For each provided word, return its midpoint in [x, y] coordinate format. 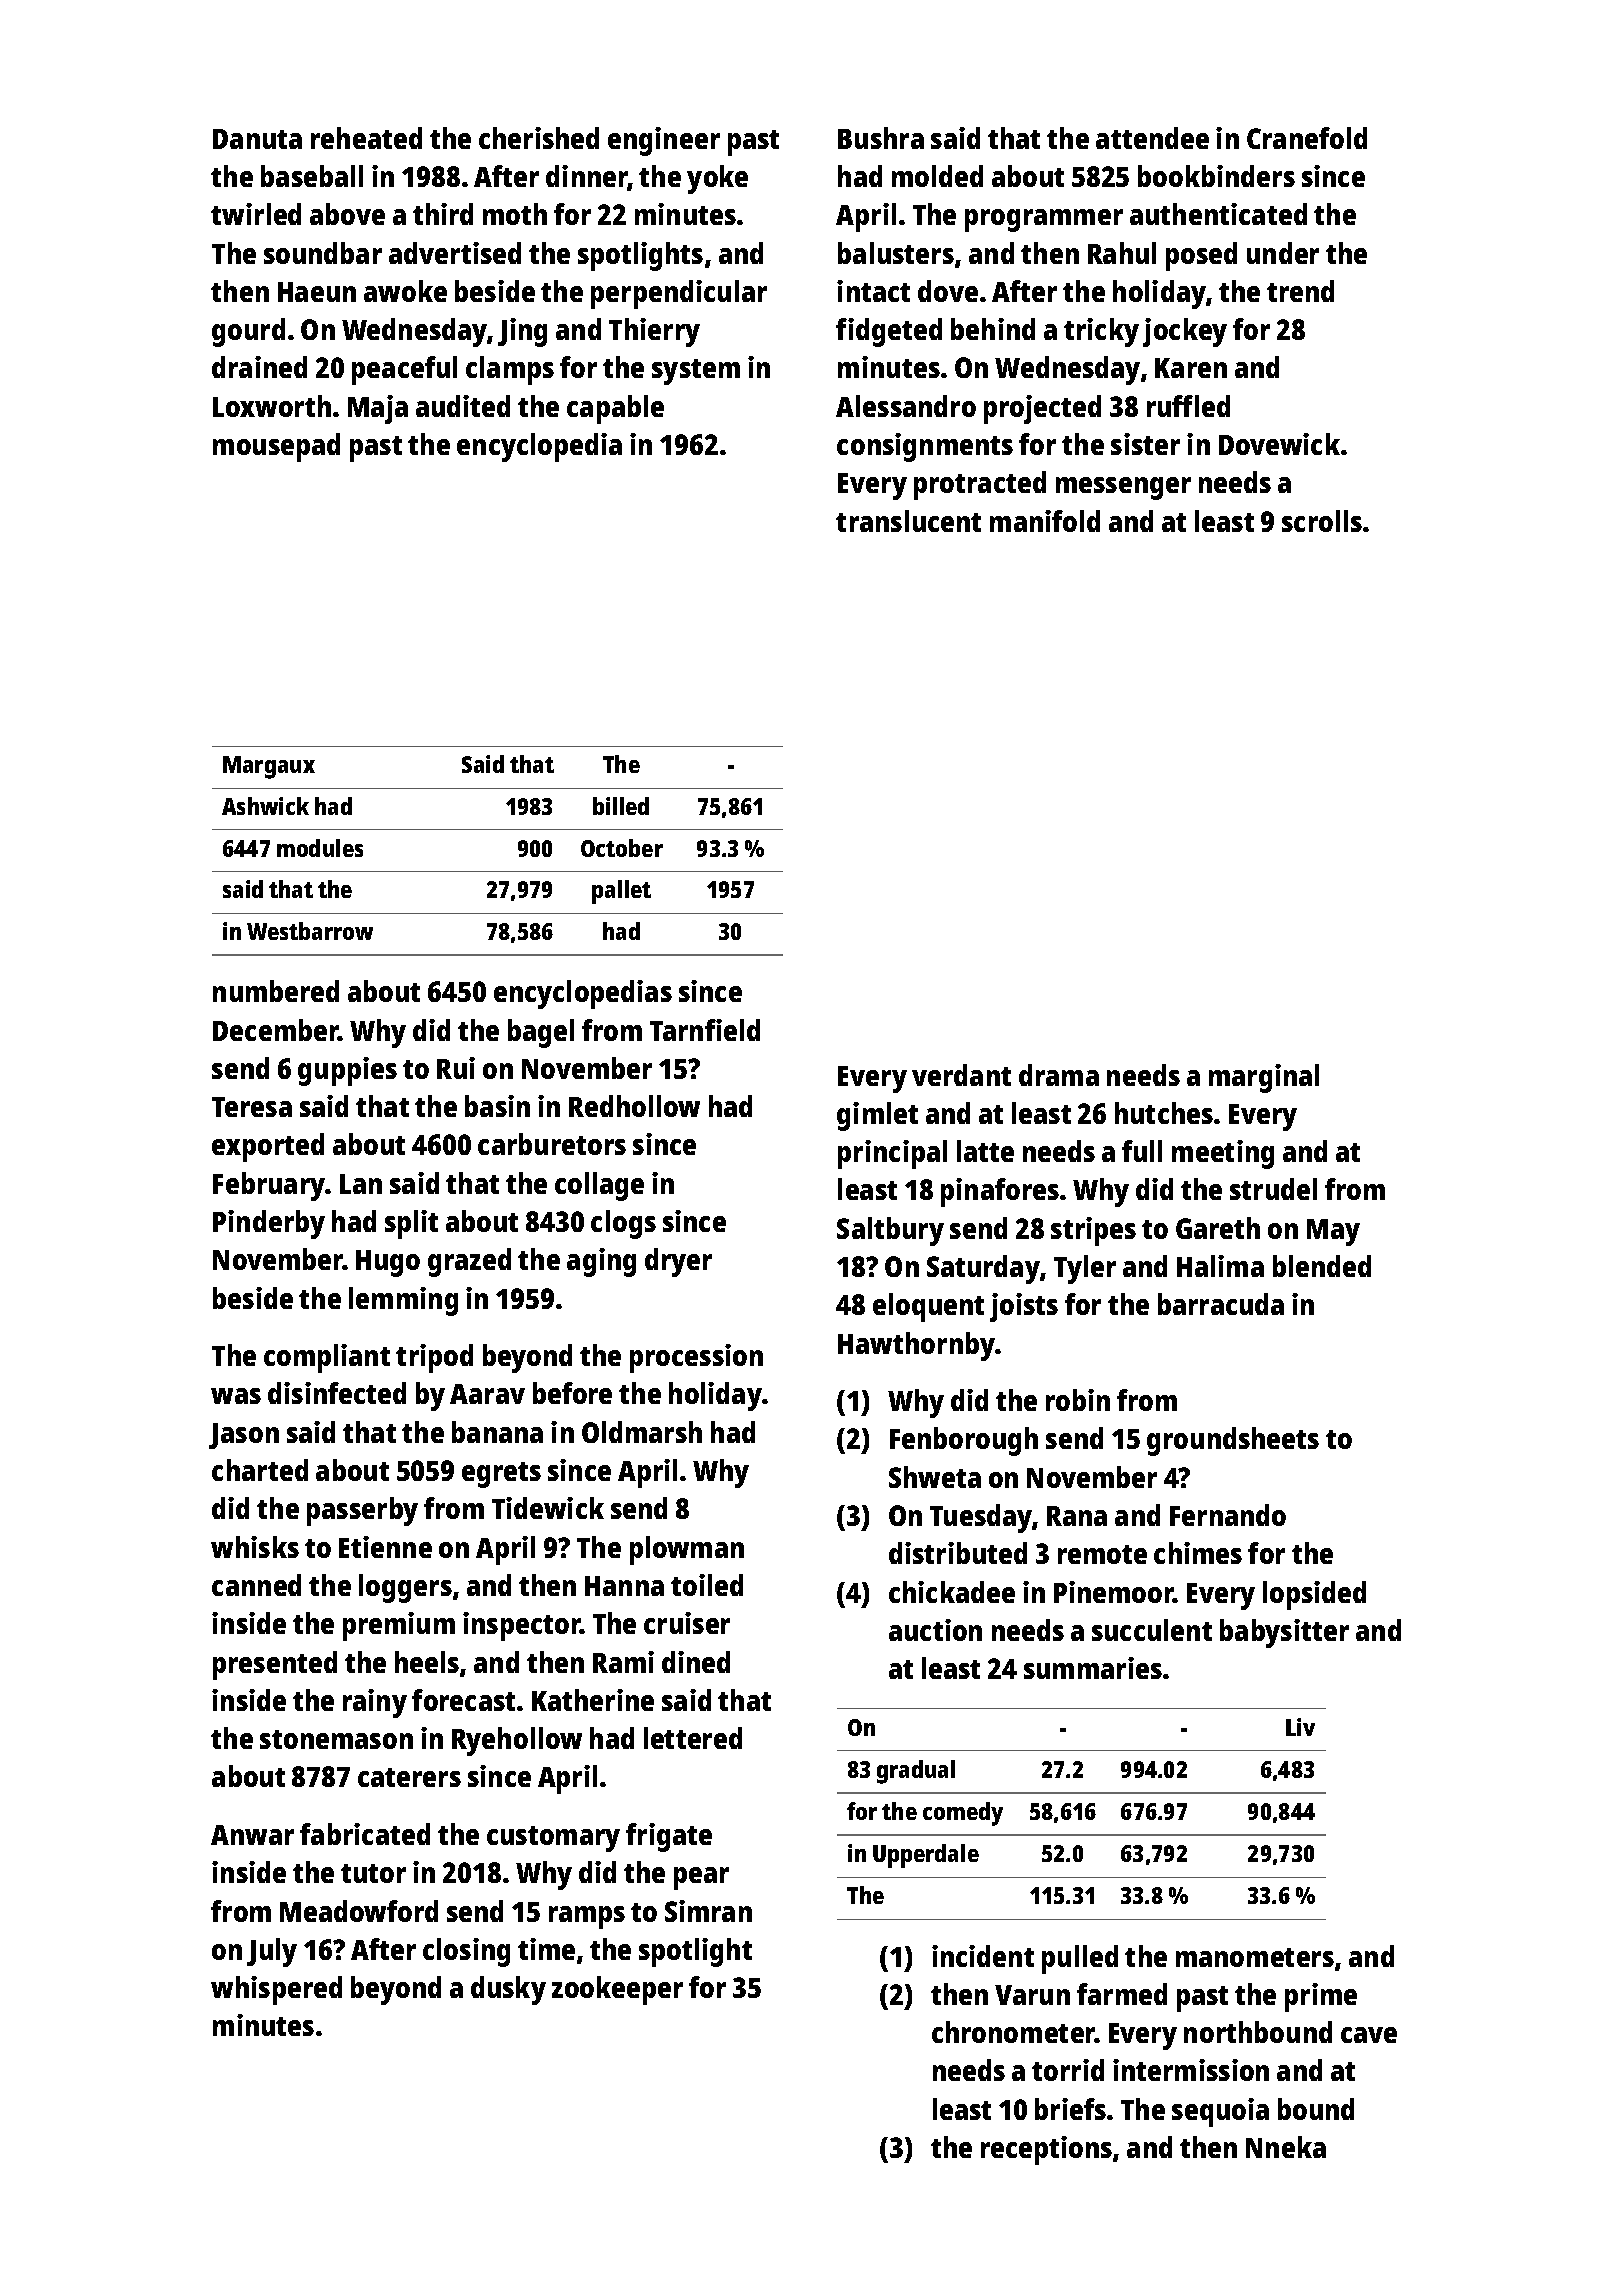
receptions [1046, 2150]
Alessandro [906, 406]
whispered [276, 1990]
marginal [1264, 1078]
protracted [980, 485]
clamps [510, 370]
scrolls [1322, 521]
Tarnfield [705, 1030]
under [1283, 253]
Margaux [269, 767]
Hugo [388, 1263]
